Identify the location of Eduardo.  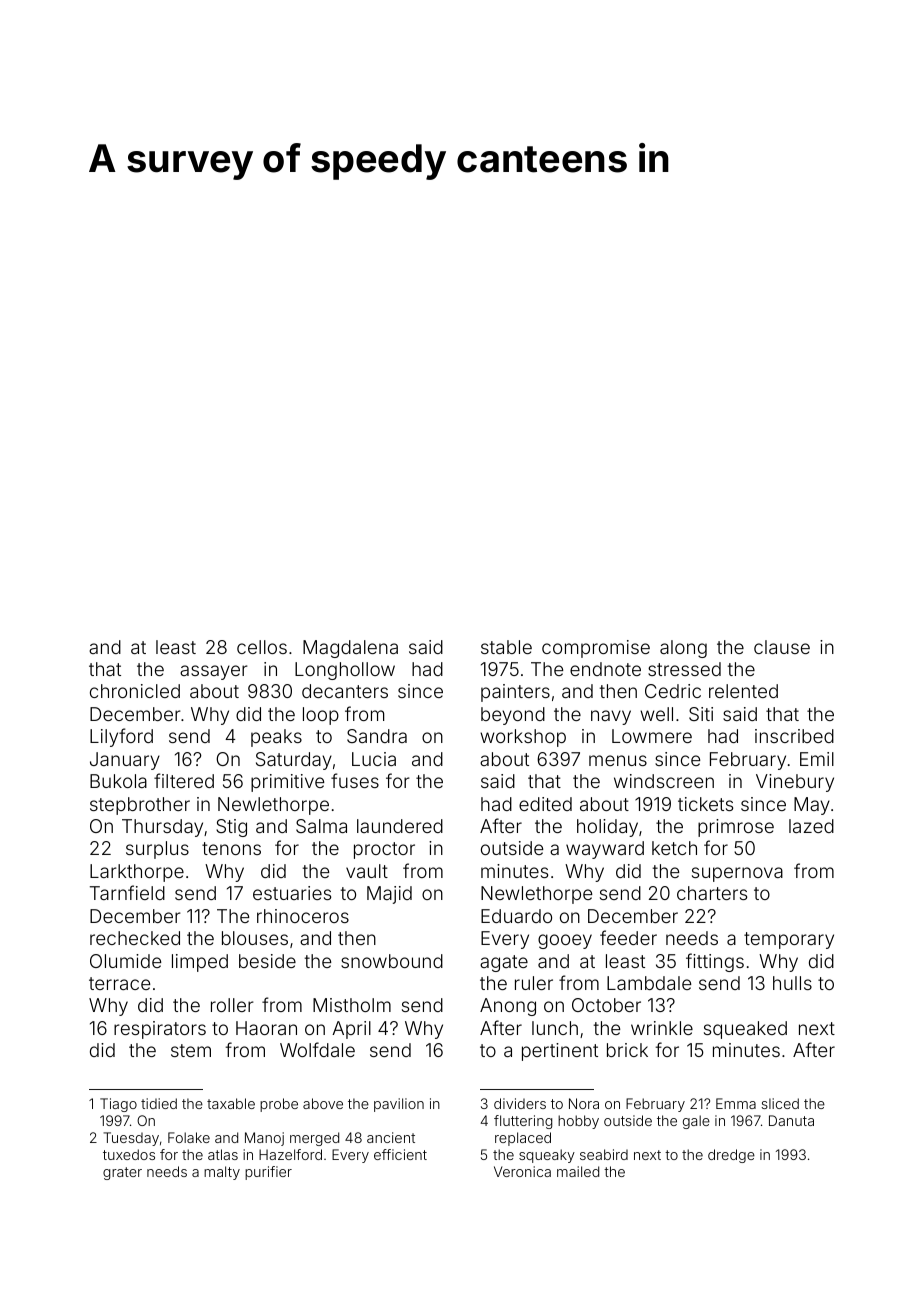
(516, 916).
